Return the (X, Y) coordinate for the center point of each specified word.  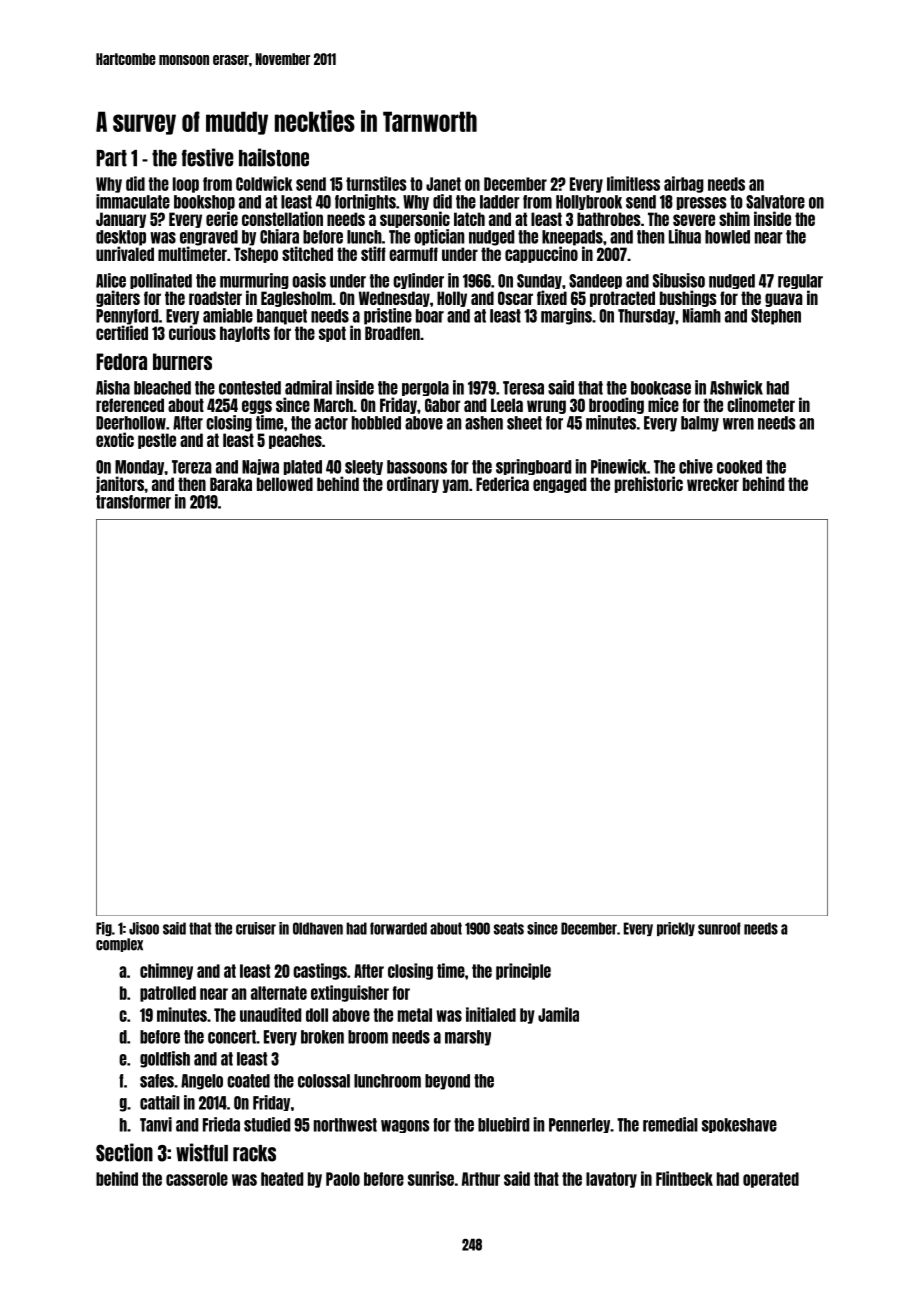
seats (509, 928)
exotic (115, 439)
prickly (676, 929)
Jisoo (144, 928)
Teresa (523, 388)
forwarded (398, 928)
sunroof (719, 928)
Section (124, 1152)
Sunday (539, 281)
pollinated (161, 281)
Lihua (685, 236)
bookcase (661, 388)
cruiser (256, 928)
